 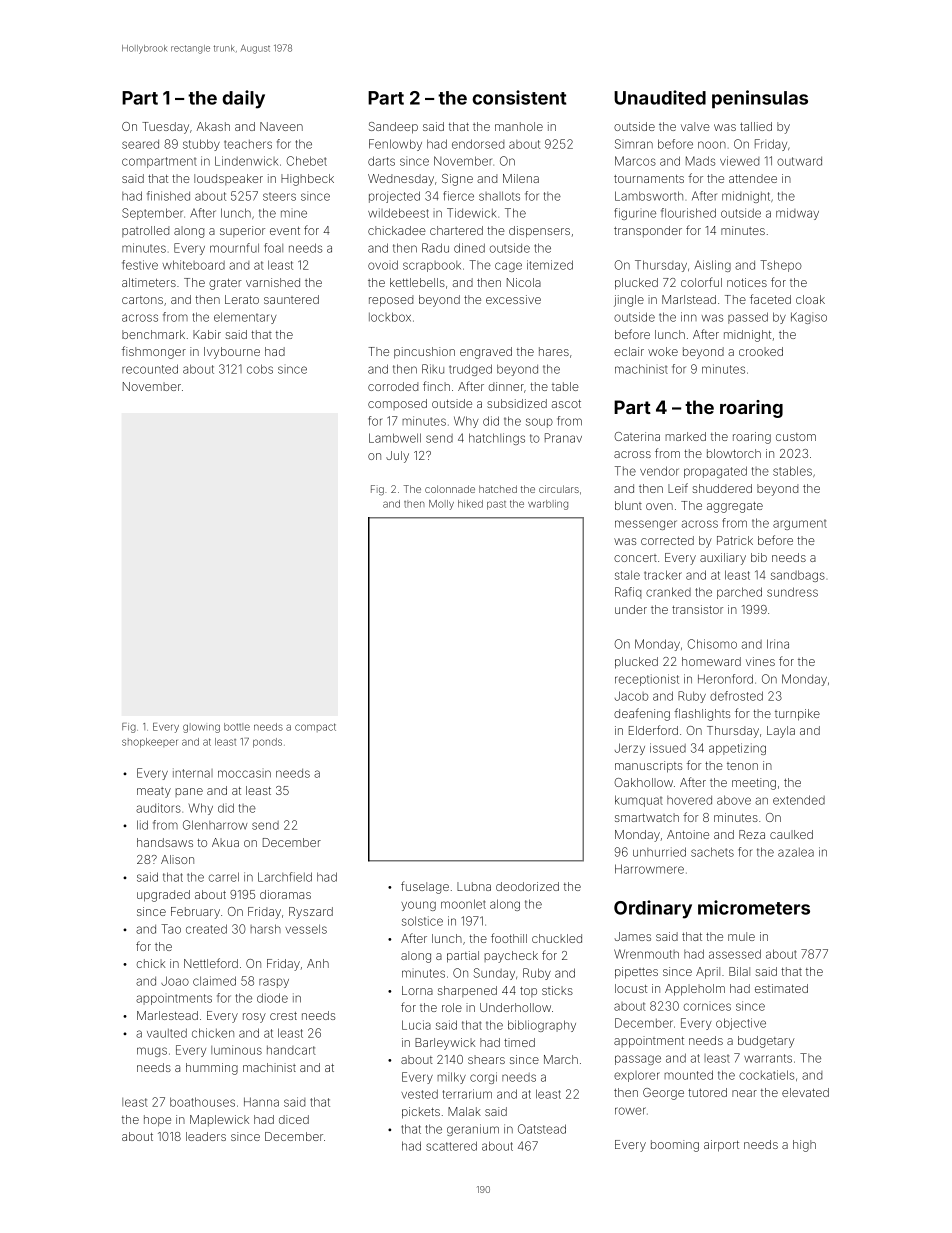 What do you see at coordinates (648, 231) in the image?
I see `transponder` at bounding box center [648, 231].
